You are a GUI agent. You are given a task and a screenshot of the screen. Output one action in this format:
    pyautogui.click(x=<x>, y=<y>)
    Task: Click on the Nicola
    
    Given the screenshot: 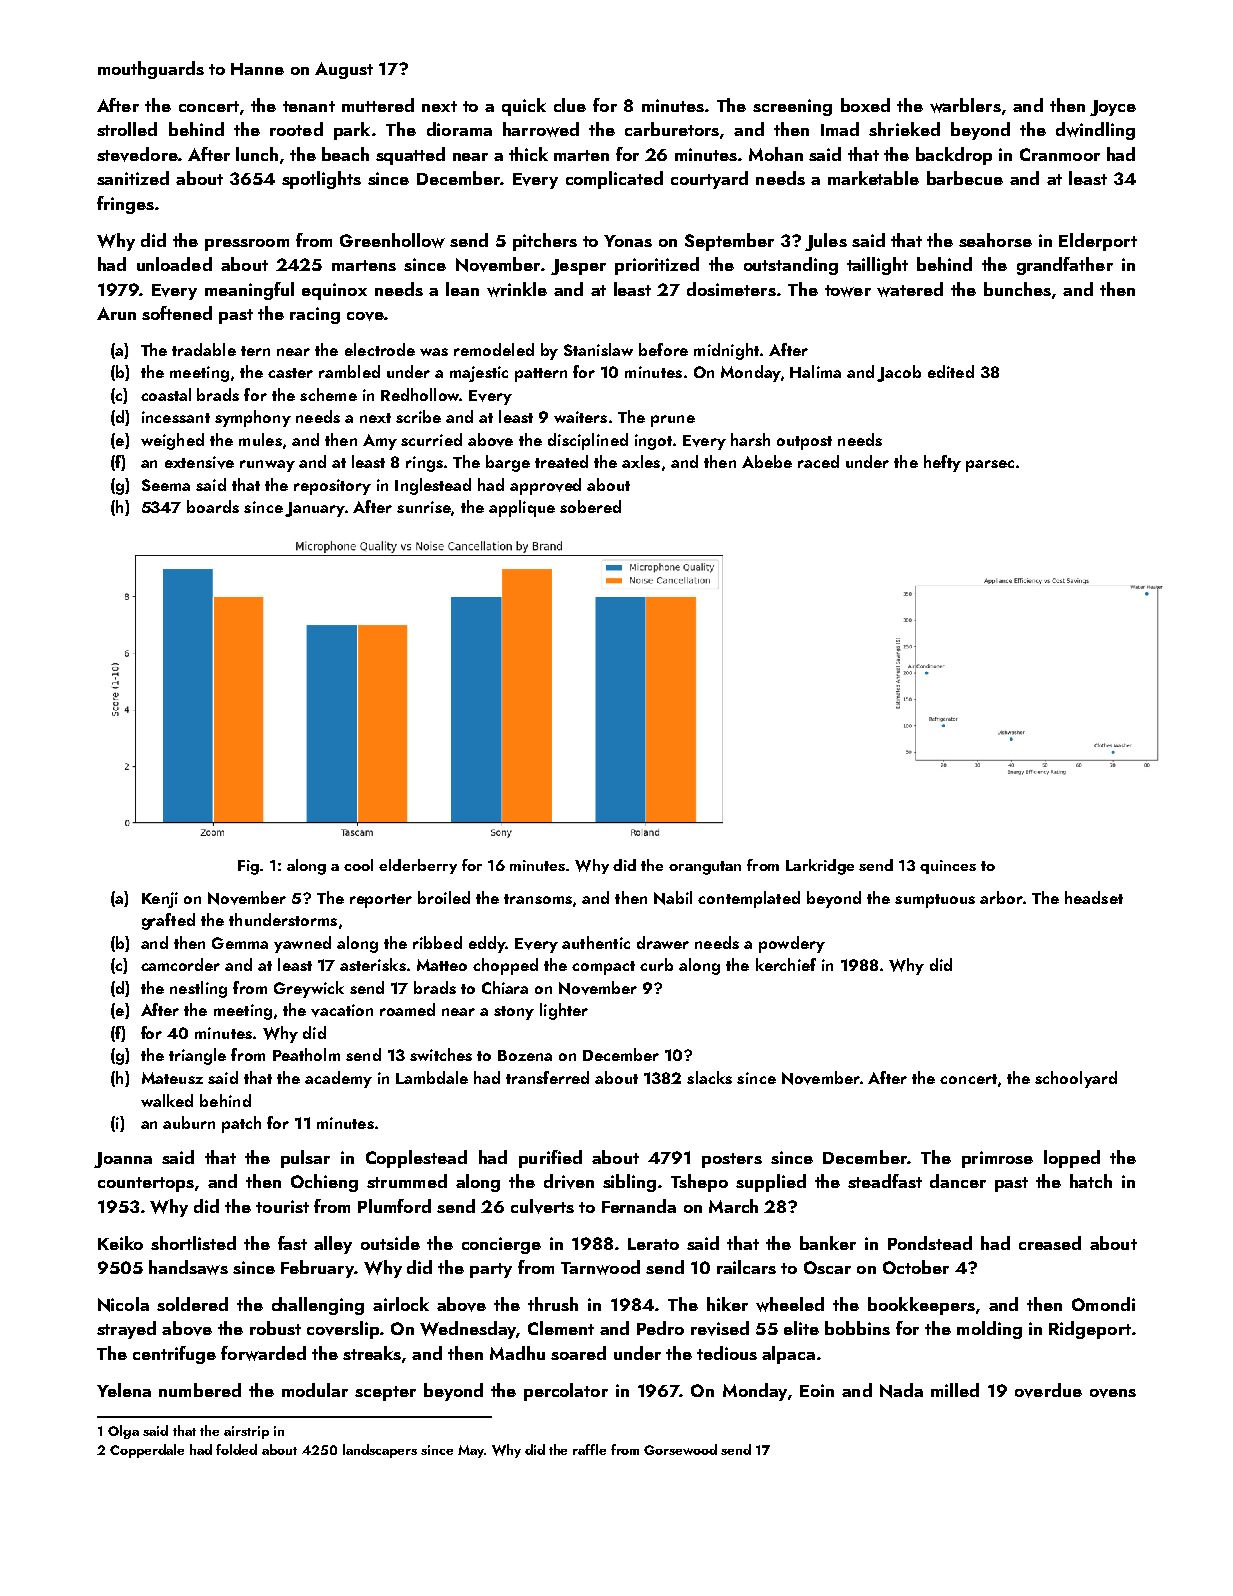 What is the action you would take?
    pyautogui.click(x=123, y=1304)
